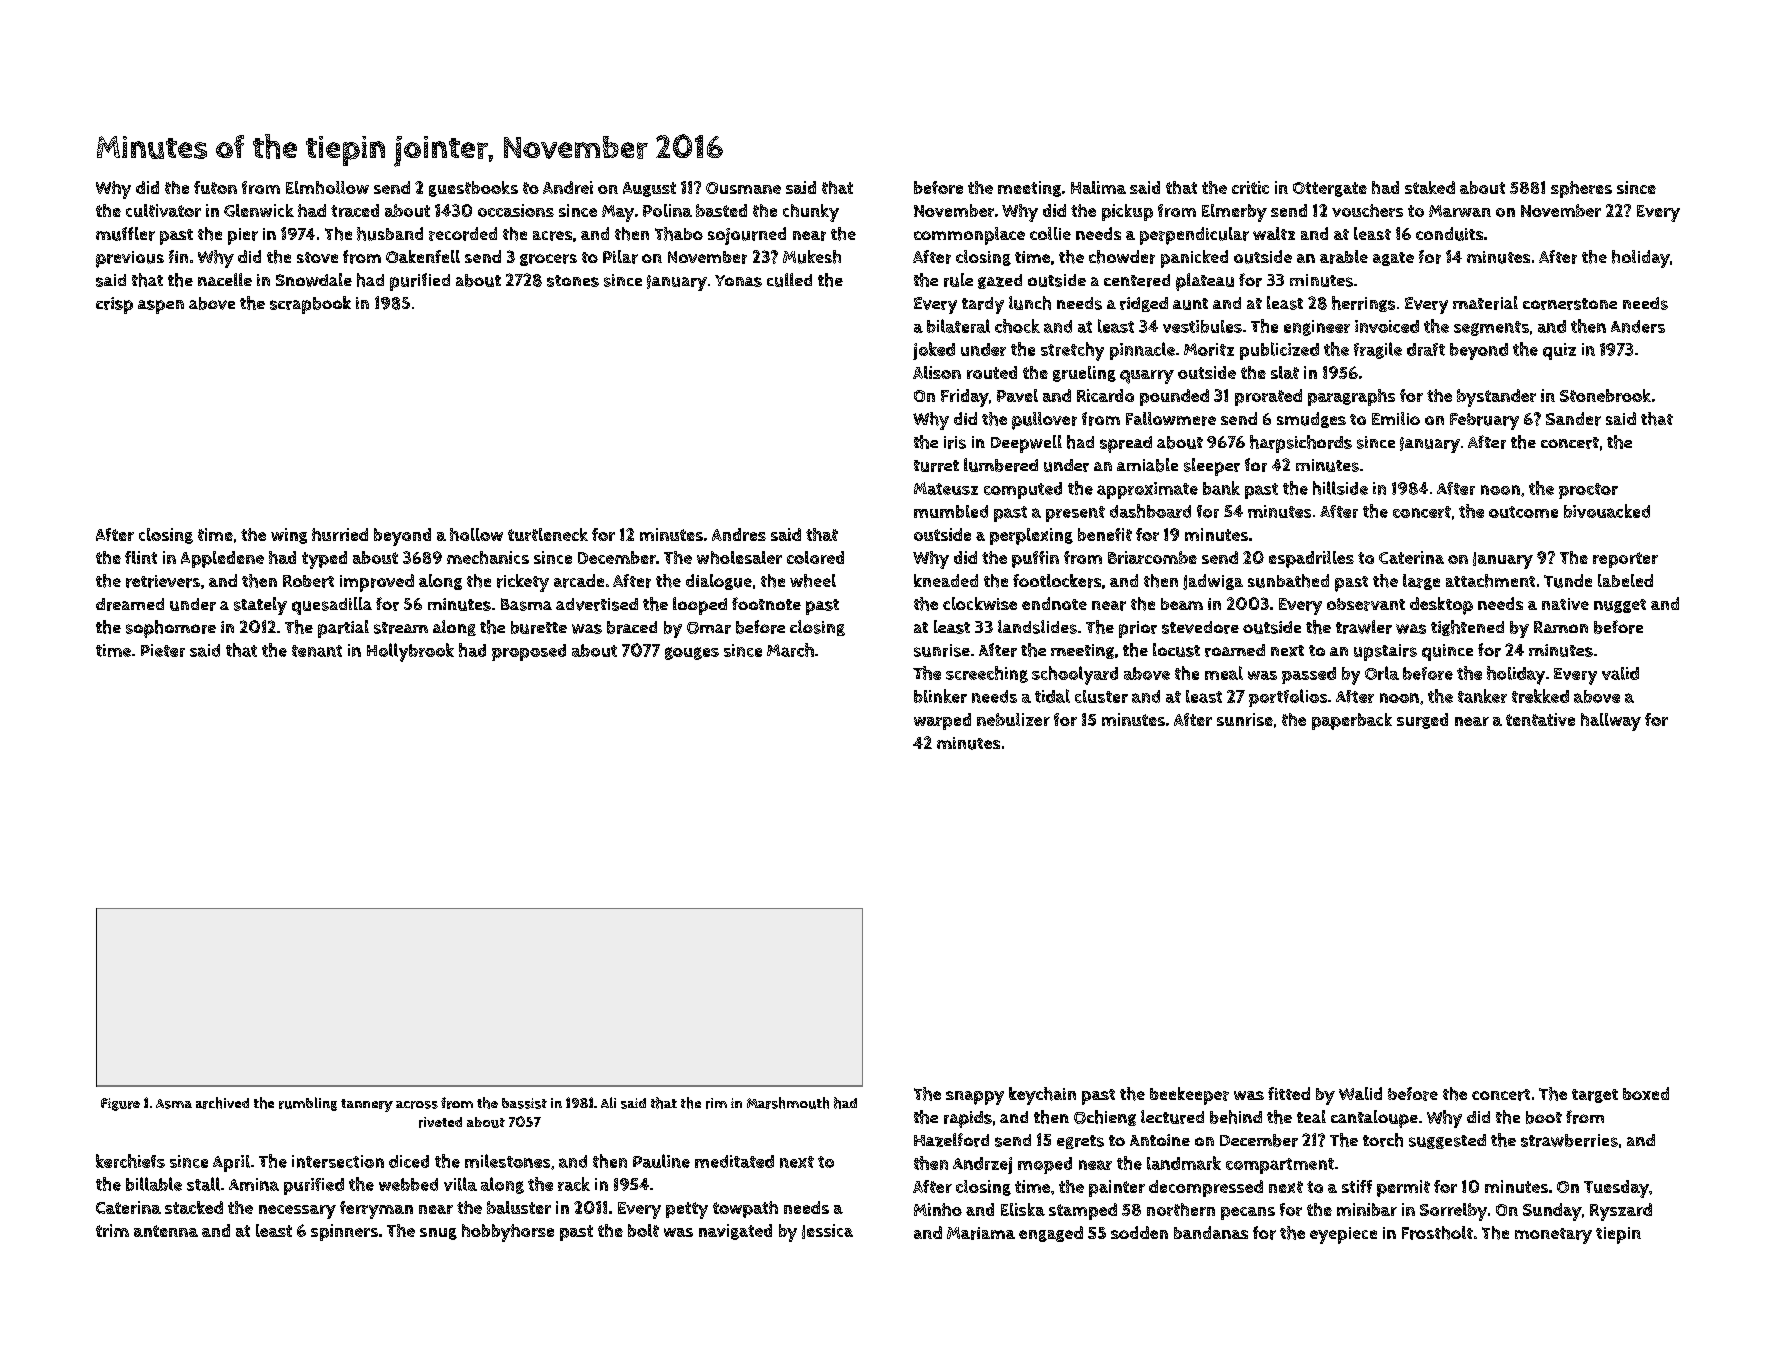  What do you see at coordinates (1382, 673) in the page?
I see `Orla` at bounding box center [1382, 673].
